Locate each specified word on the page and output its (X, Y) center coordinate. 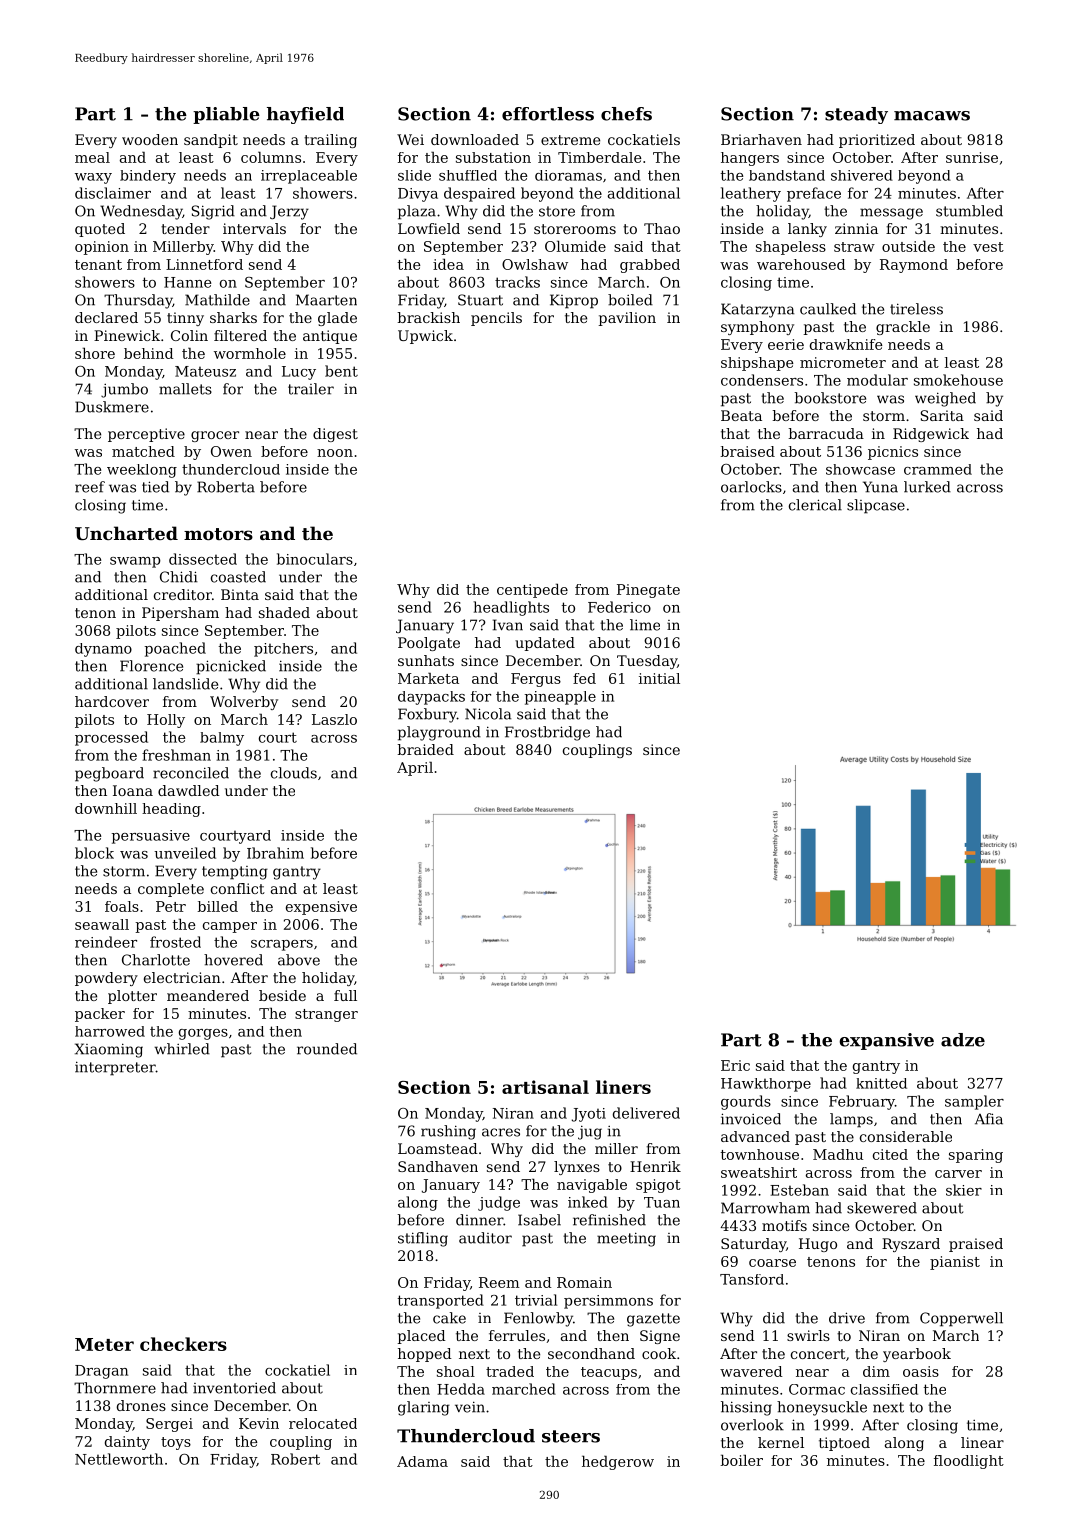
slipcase (876, 506)
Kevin (259, 1423)
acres (501, 1132)
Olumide (575, 246)
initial (659, 678)
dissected (203, 559)
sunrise (972, 157)
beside (282, 995)
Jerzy (289, 212)
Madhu (838, 1154)
